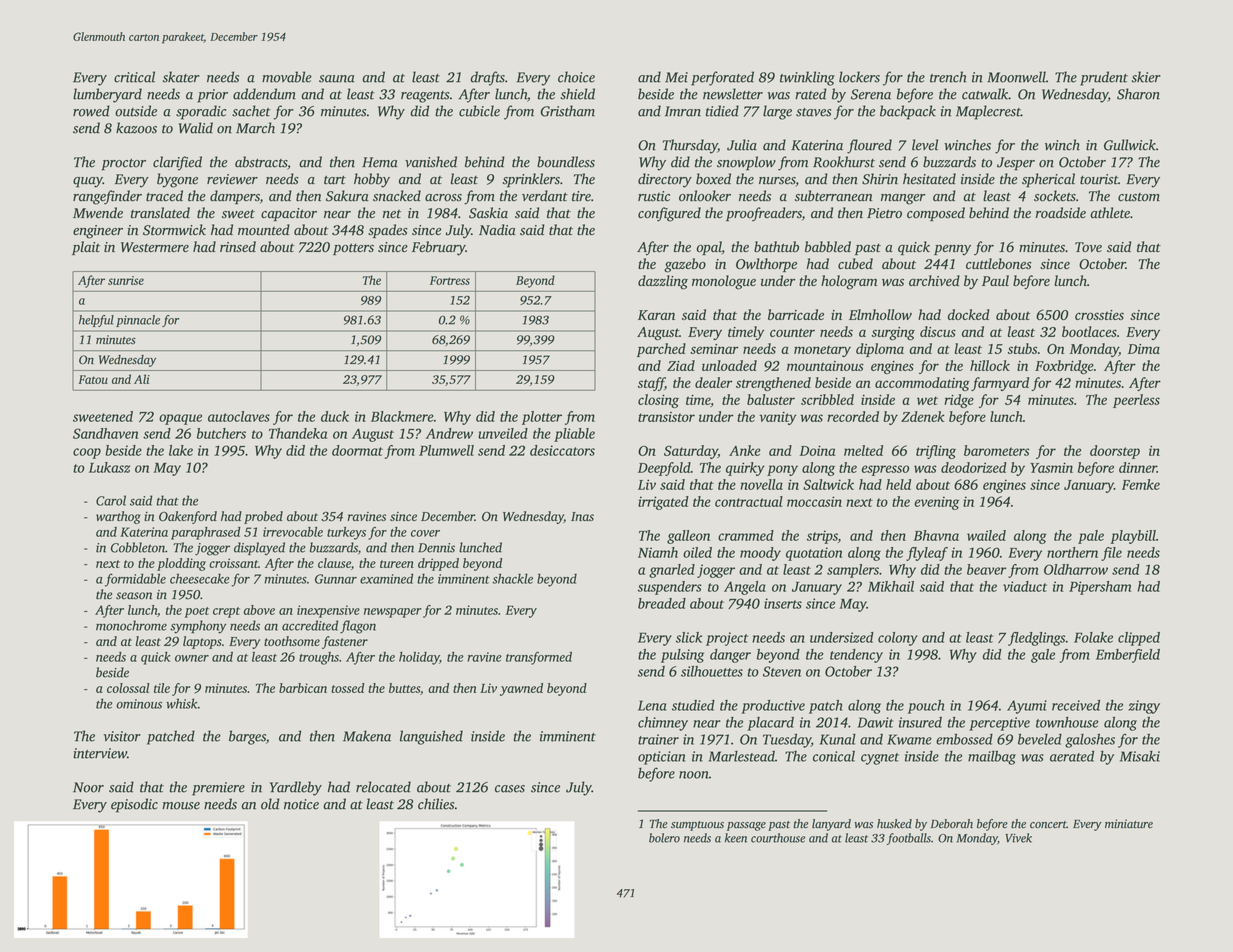  I want to click on stubs, so click(1022, 348).
